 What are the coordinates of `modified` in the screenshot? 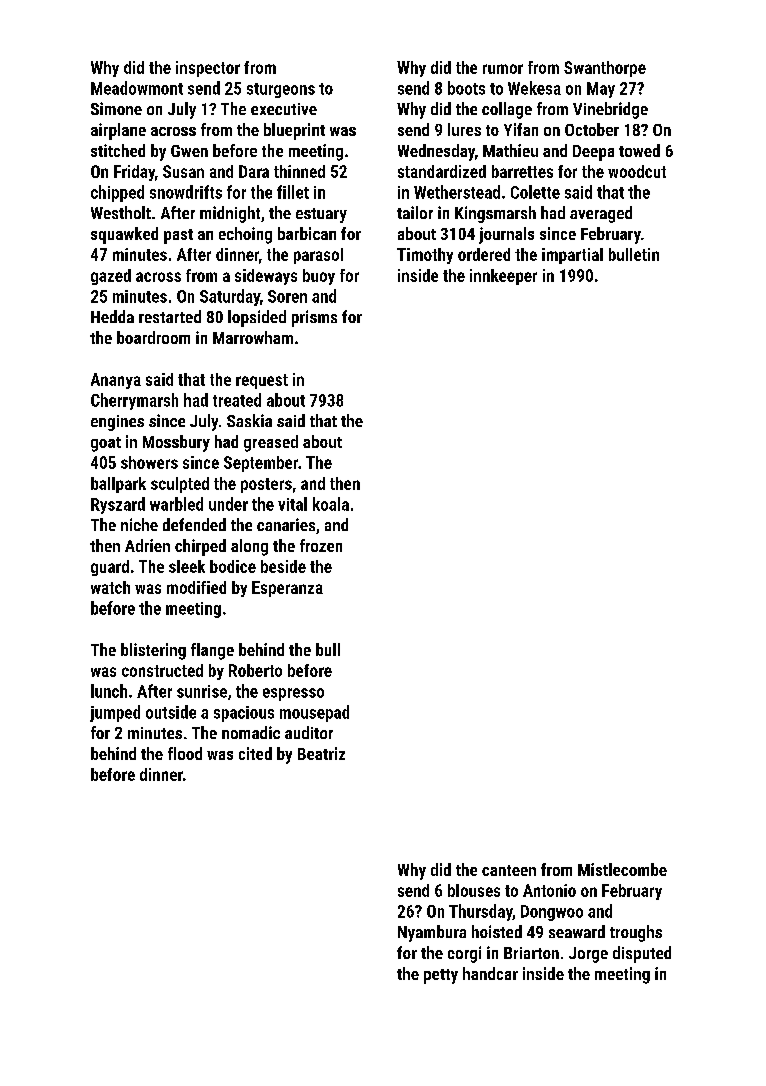 It's located at (196, 587).
